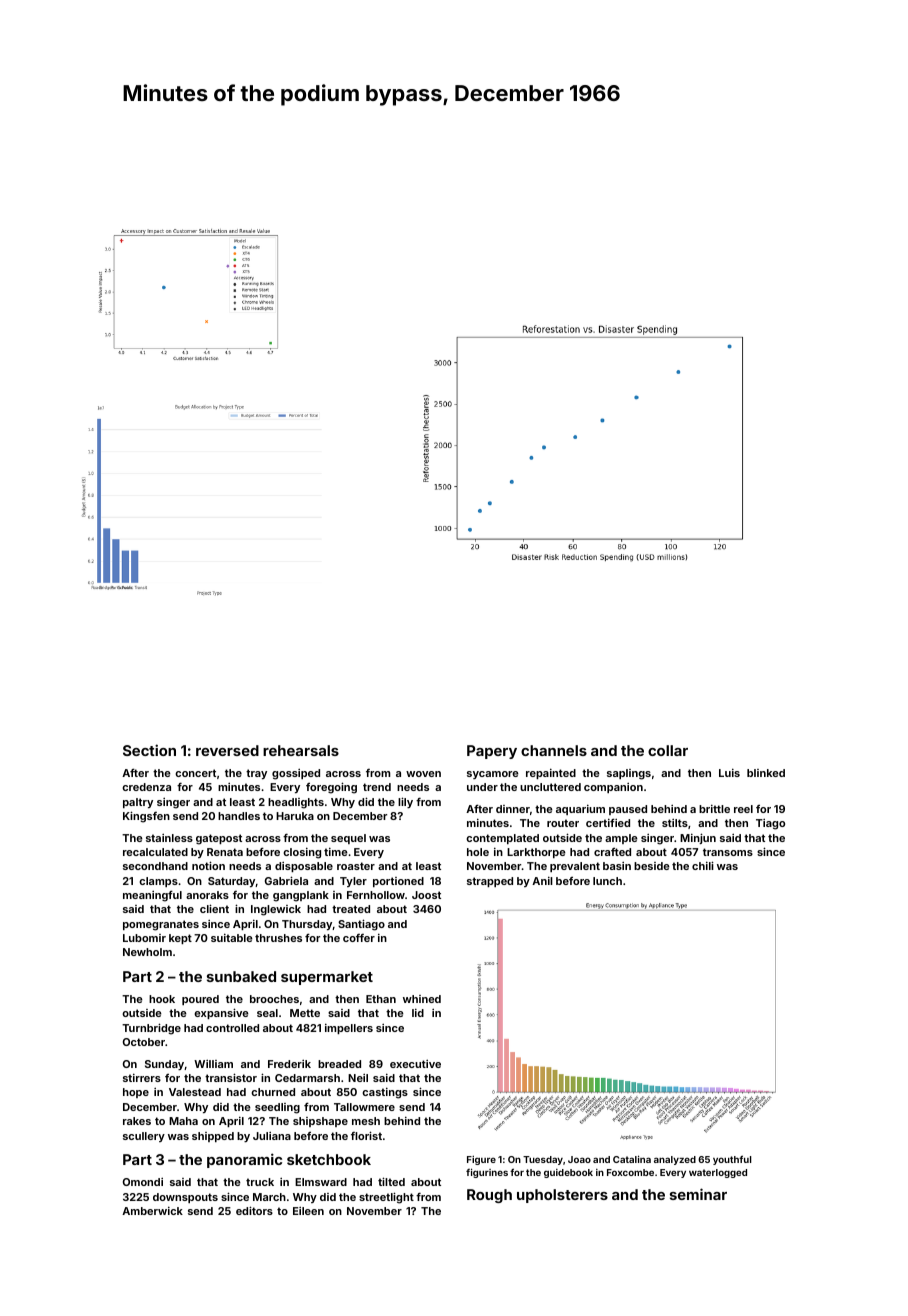 The width and height of the document is (908, 1316). Describe the element at coordinates (256, 774) in the document. I see `tray` at that location.
